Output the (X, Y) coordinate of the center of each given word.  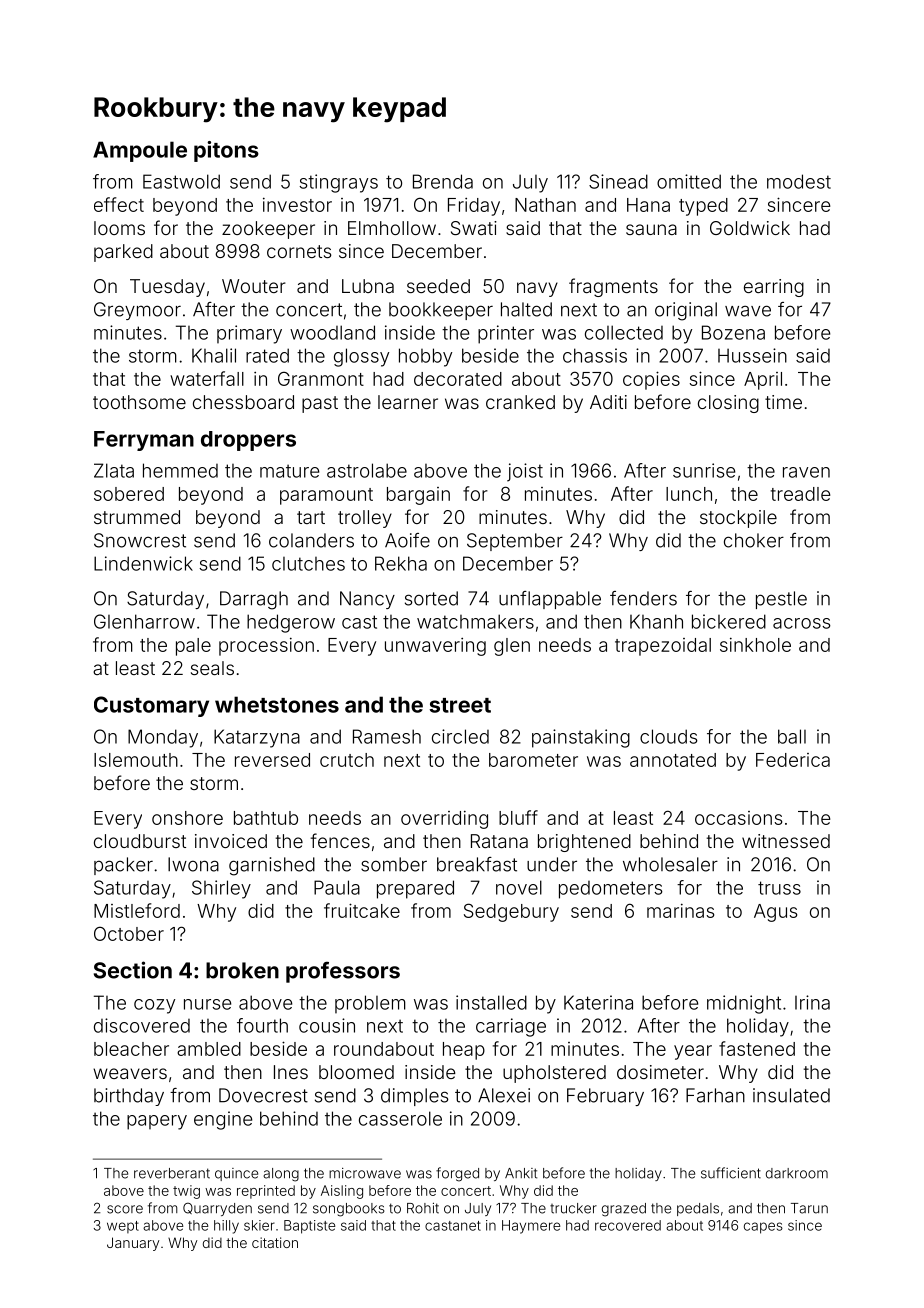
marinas (680, 911)
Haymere (531, 1227)
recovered (628, 1225)
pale (193, 647)
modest (799, 181)
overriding (444, 820)
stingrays (338, 183)
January (133, 1244)
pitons (226, 151)
